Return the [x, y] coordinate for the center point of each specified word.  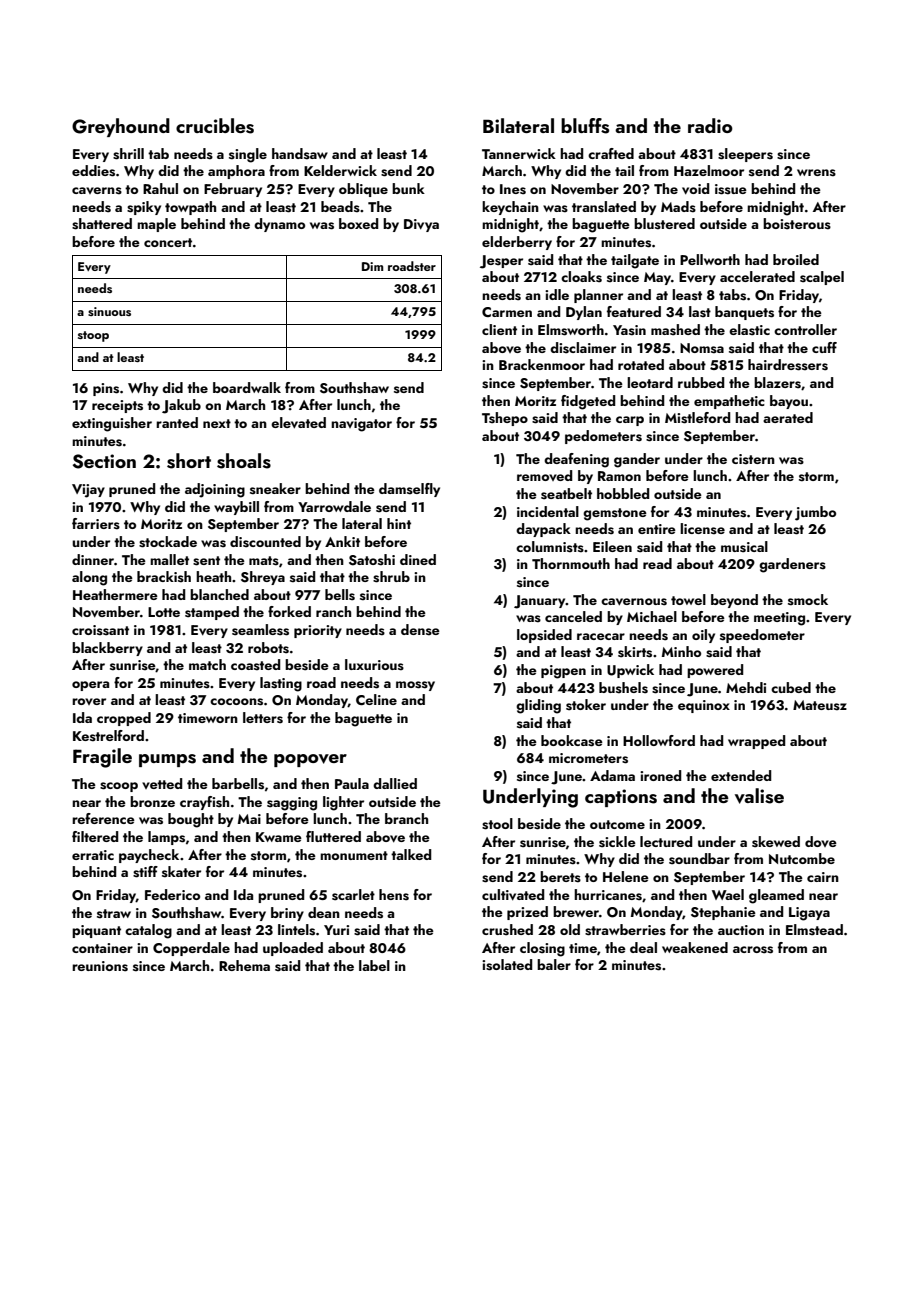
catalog [148, 931]
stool [497, 824]
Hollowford [659, 740]
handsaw [300, 154]
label [374, 965]
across [753, 950]
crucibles [215, 126]
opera [90, 686]
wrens [816, 173]
